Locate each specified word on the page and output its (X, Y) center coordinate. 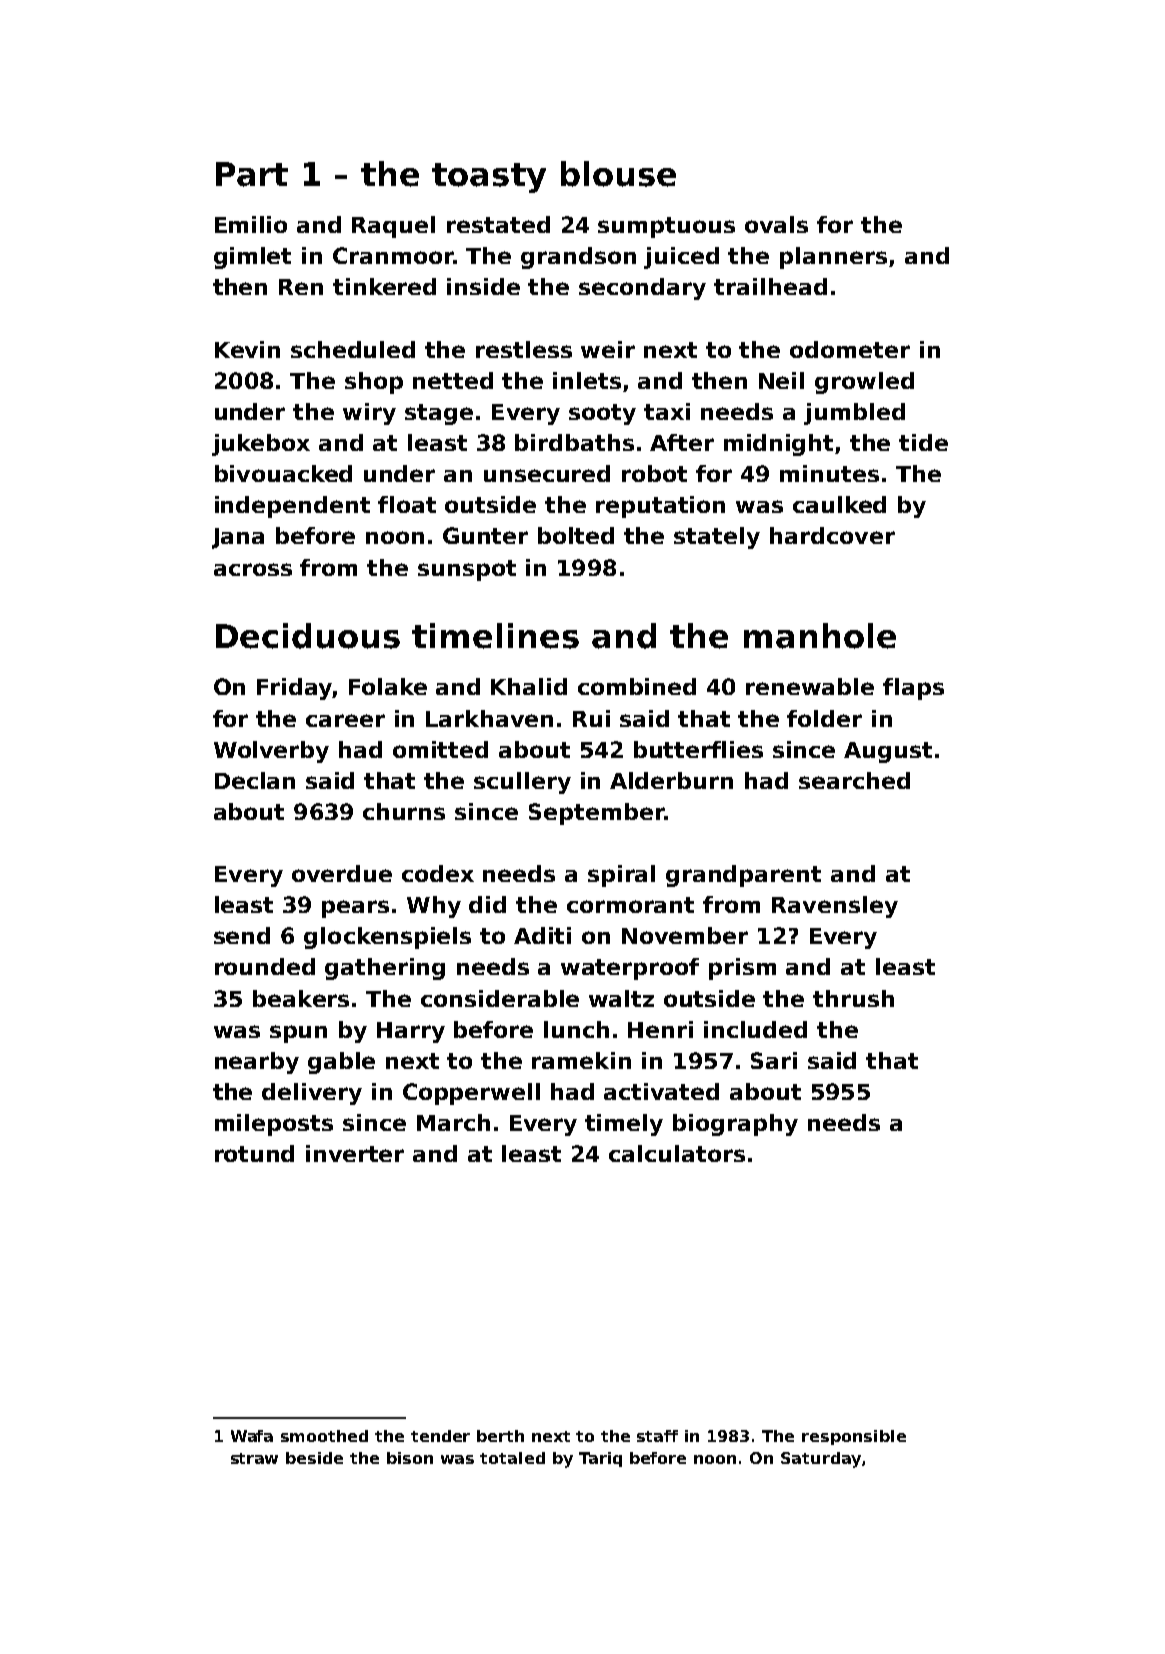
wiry (369, 414)
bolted (576, 535)
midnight (778, 445)
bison (410, 1458)
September (597, 814)
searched (854, 780)
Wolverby (271, 752)
